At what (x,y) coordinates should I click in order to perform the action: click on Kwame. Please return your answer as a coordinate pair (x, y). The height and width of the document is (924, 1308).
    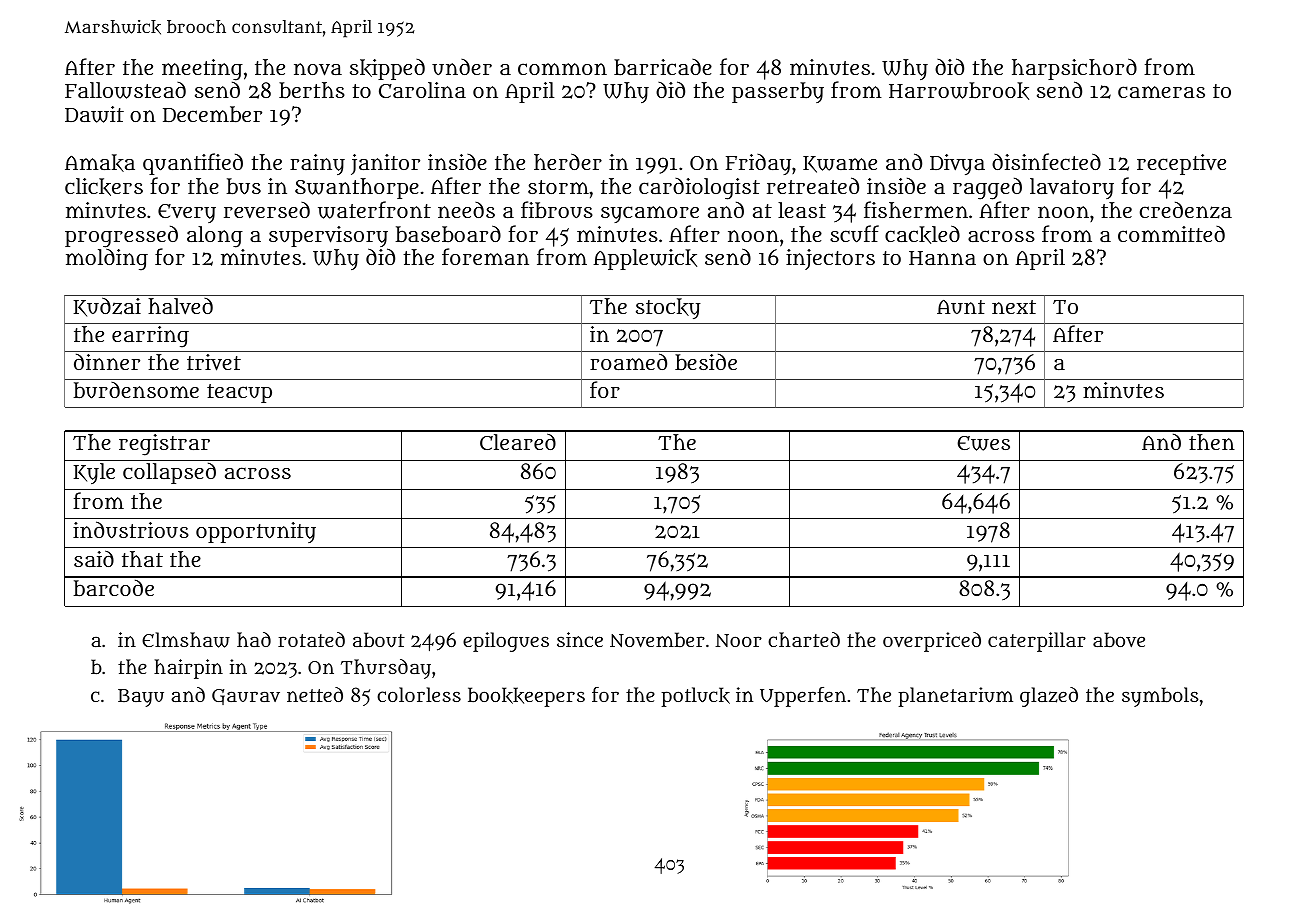
    Looking at the image, I should click on (840, 164).
